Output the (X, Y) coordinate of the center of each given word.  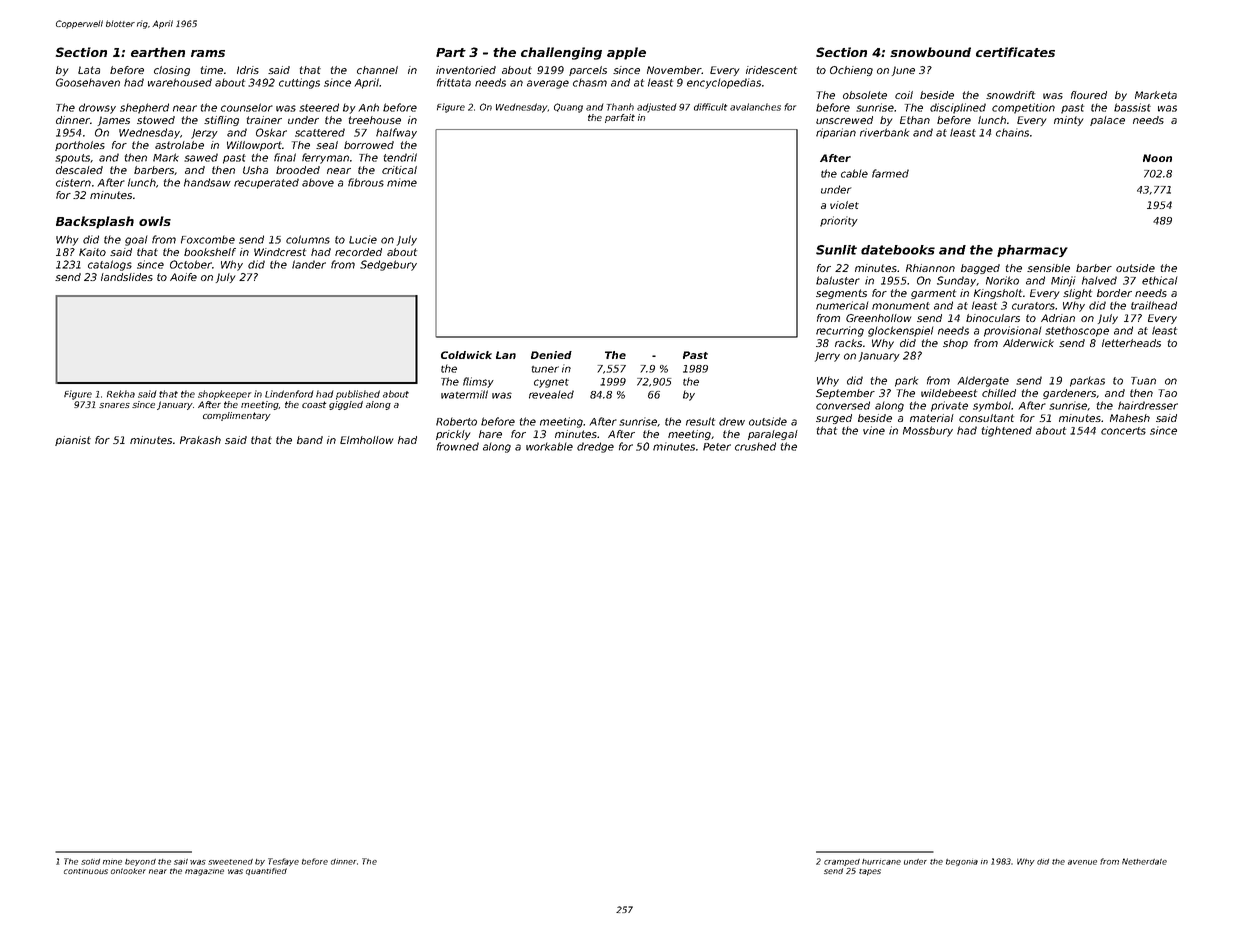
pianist (73, 441)
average (548, 84)
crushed (755, 446)
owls (155, 221)
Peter (717, 447)
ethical (1160, 280)
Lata (89, 70)
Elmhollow (367, 440)
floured (1089, 95)
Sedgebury (388, 265)
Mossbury (928, 431)
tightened (1007, 431)
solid (90, 862)
